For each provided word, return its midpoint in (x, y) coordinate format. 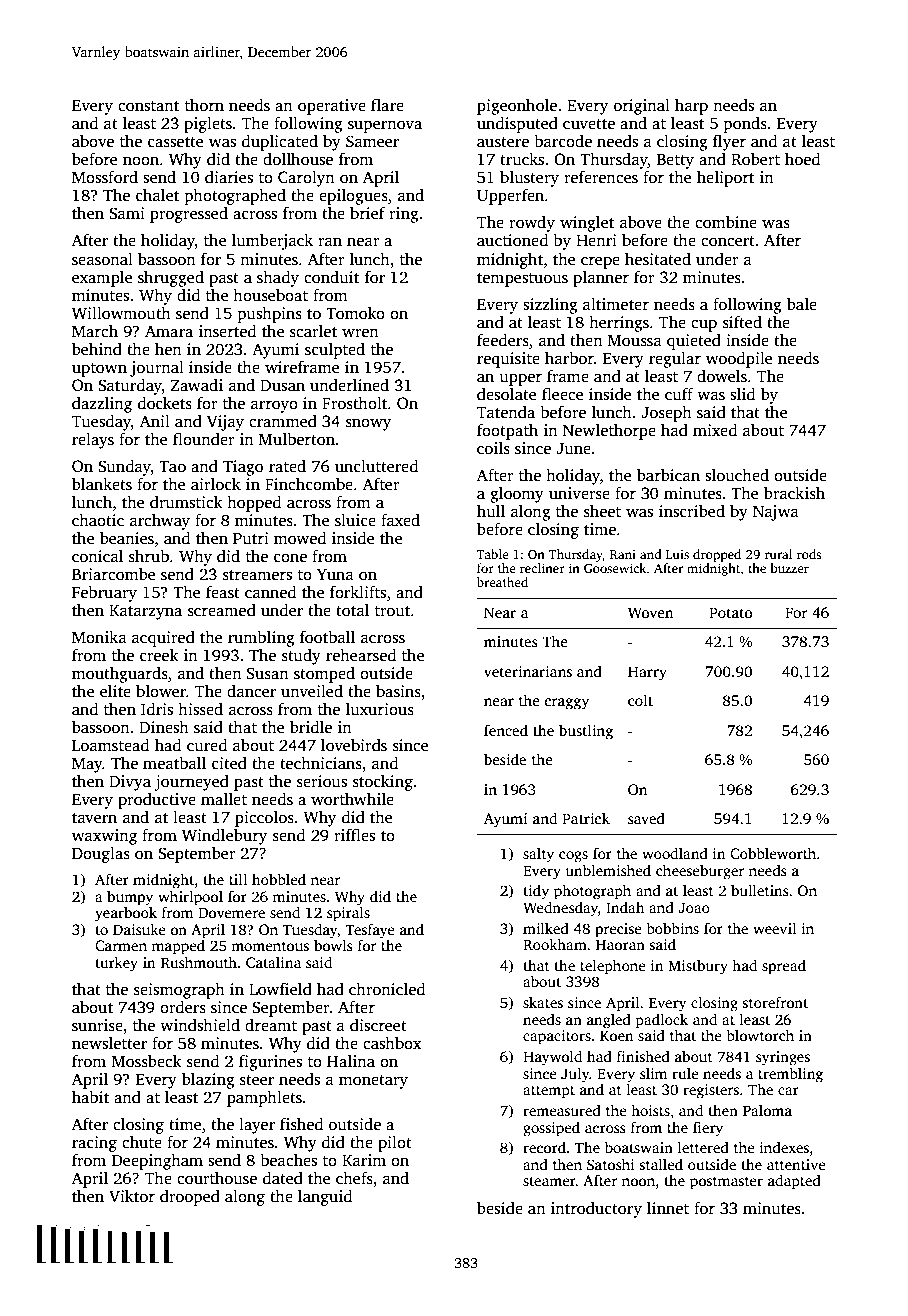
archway (160, 522)
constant (148, 106)
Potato (731, 612)
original (642, 107)
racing (94, 1144)
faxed (400, 520)
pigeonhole (517, 107)
